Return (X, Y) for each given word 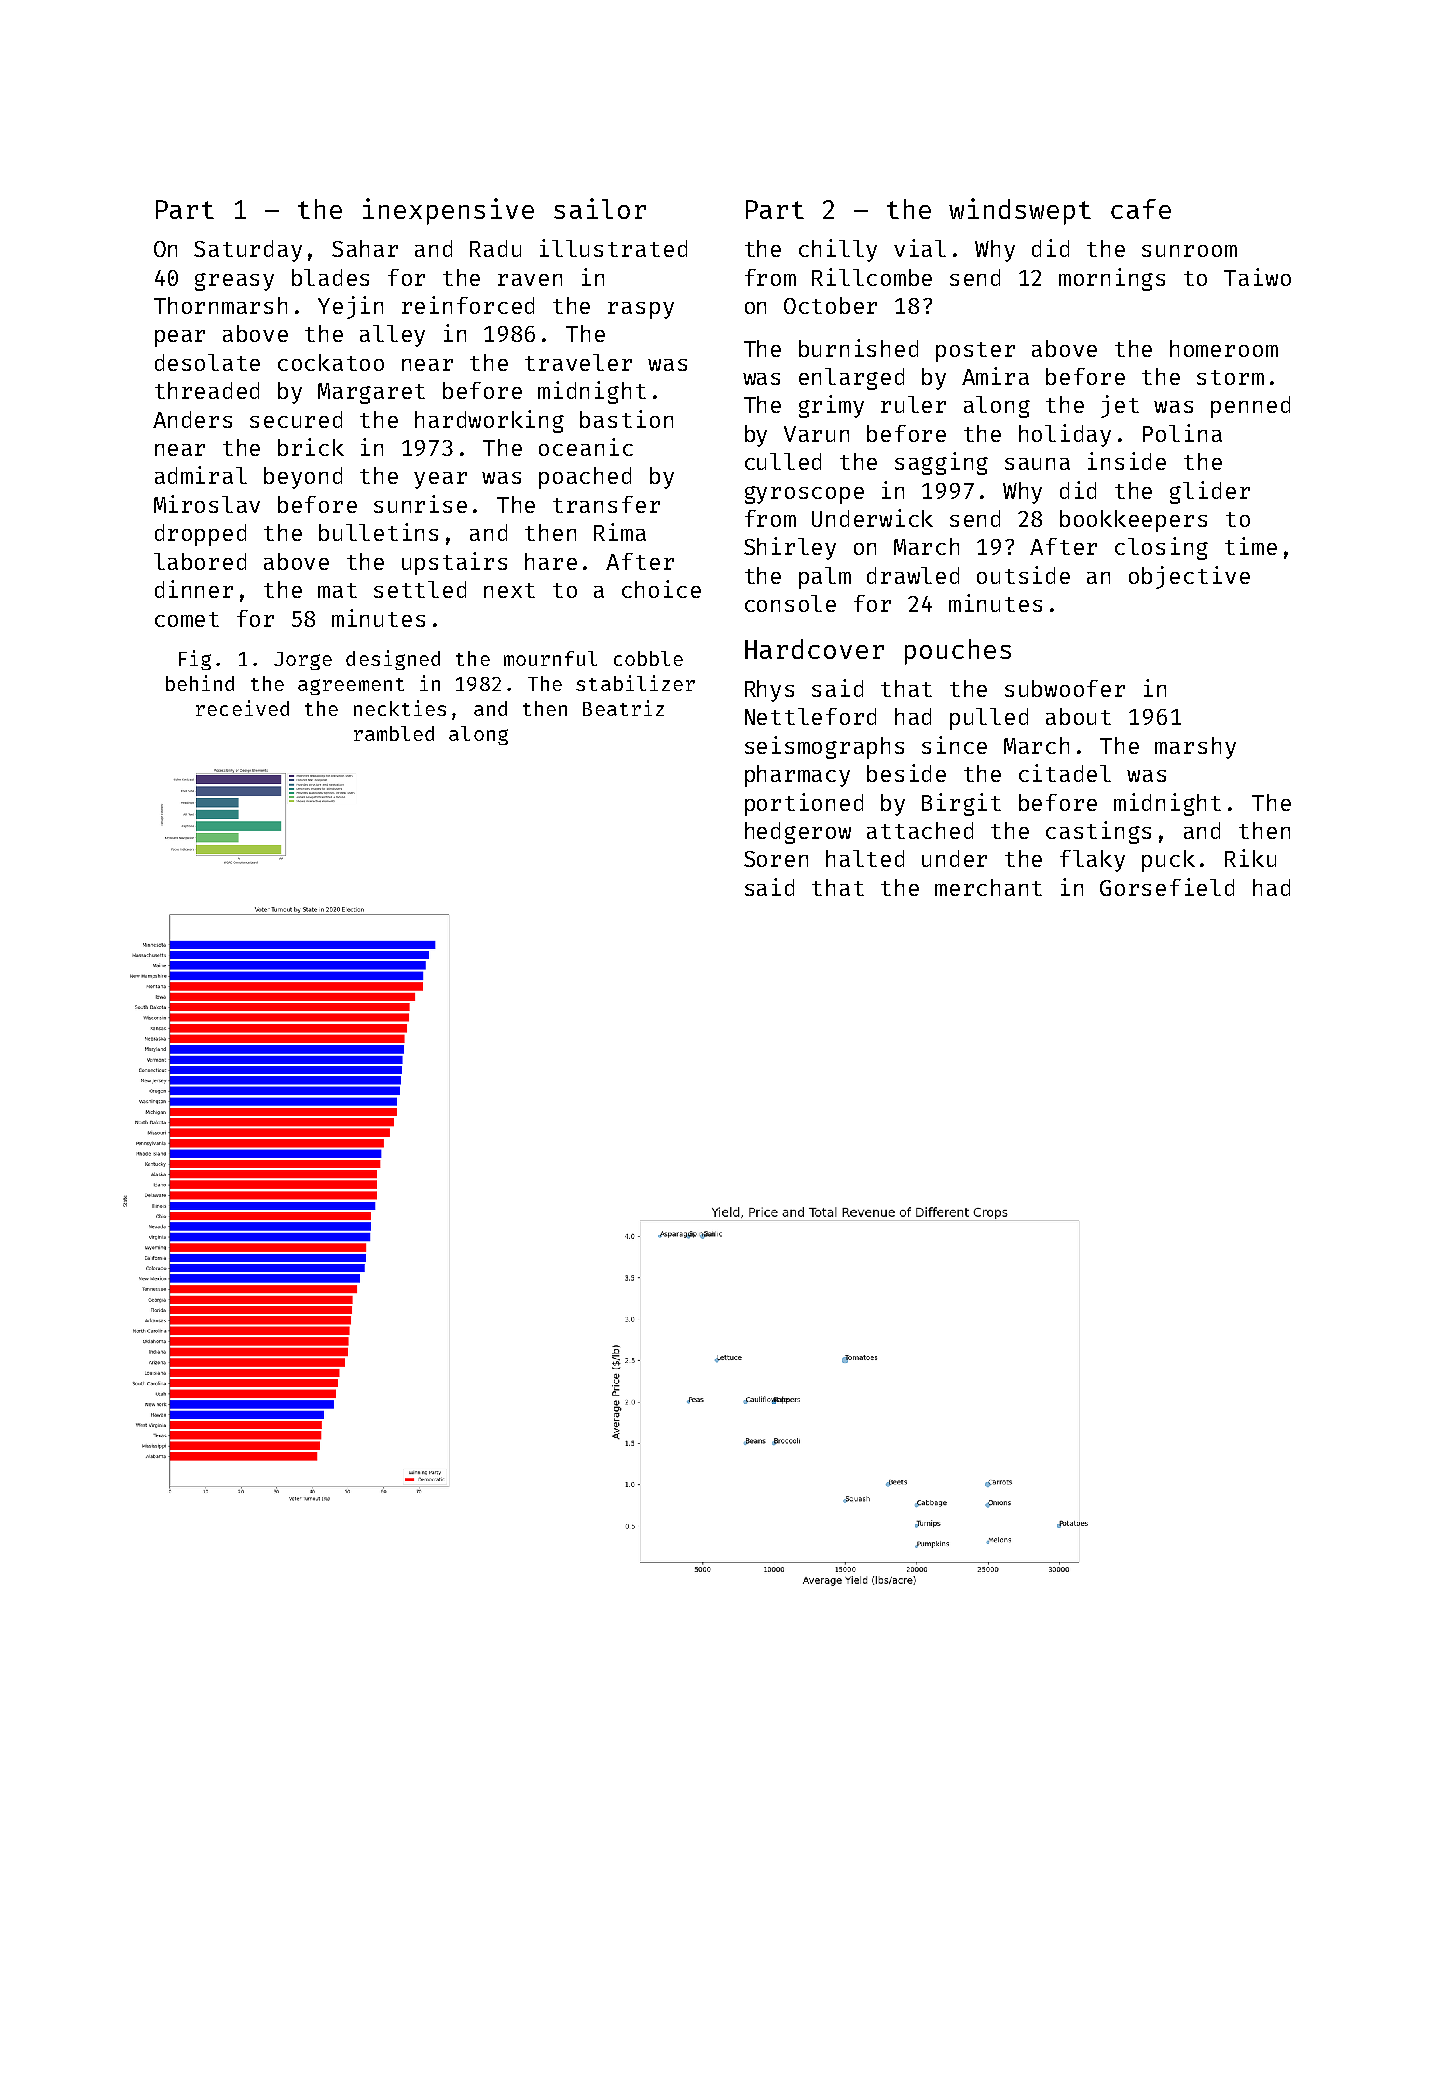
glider (1210, 492)
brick (311, 447)
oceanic (586, 447)
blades (330, 277)
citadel (1065, 773)
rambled (394, 733)
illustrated (613, 248)
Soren (776, 859)
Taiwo (1257, 277)
